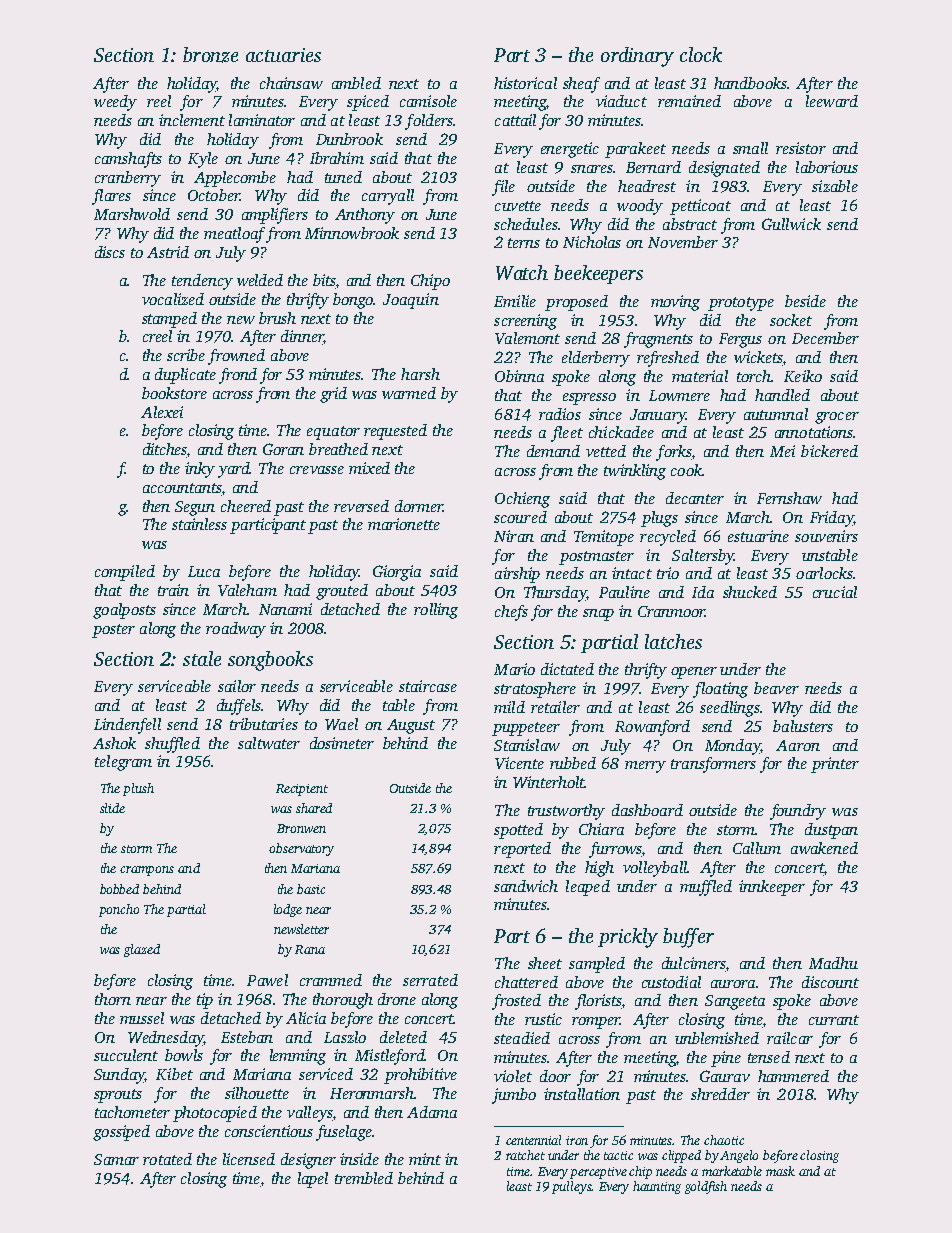  I want to click on Bernard, so click(653, 167).
